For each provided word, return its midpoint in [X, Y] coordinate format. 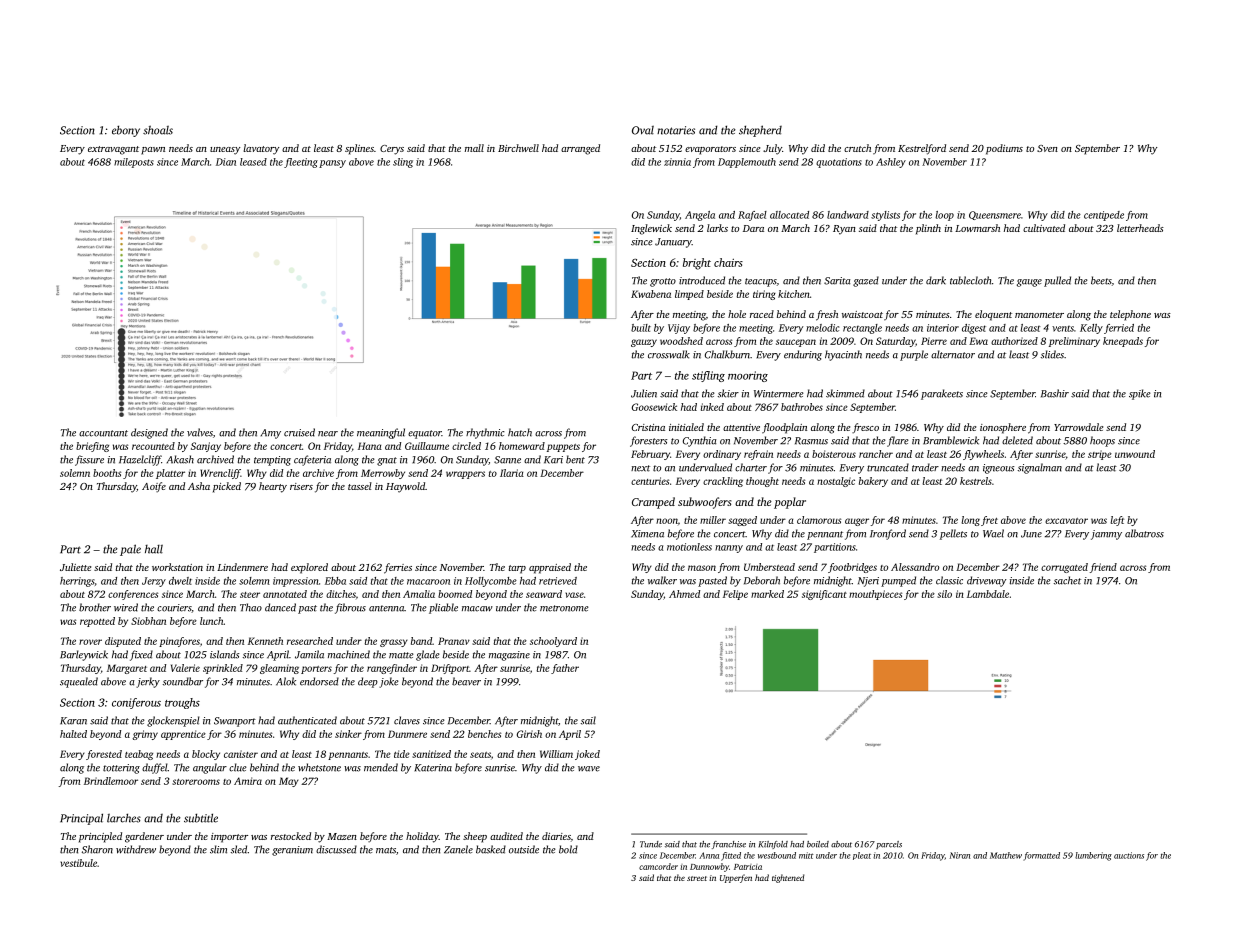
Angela [700, 216]
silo [944, 594]
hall [154, 549]
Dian [226, 162]
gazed [866, 281]
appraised [550, 568]
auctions [1129, 855]
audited [506, 836]
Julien [644, 393]
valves [200, 432]
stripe [1100, 455]
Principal [81, 819]
